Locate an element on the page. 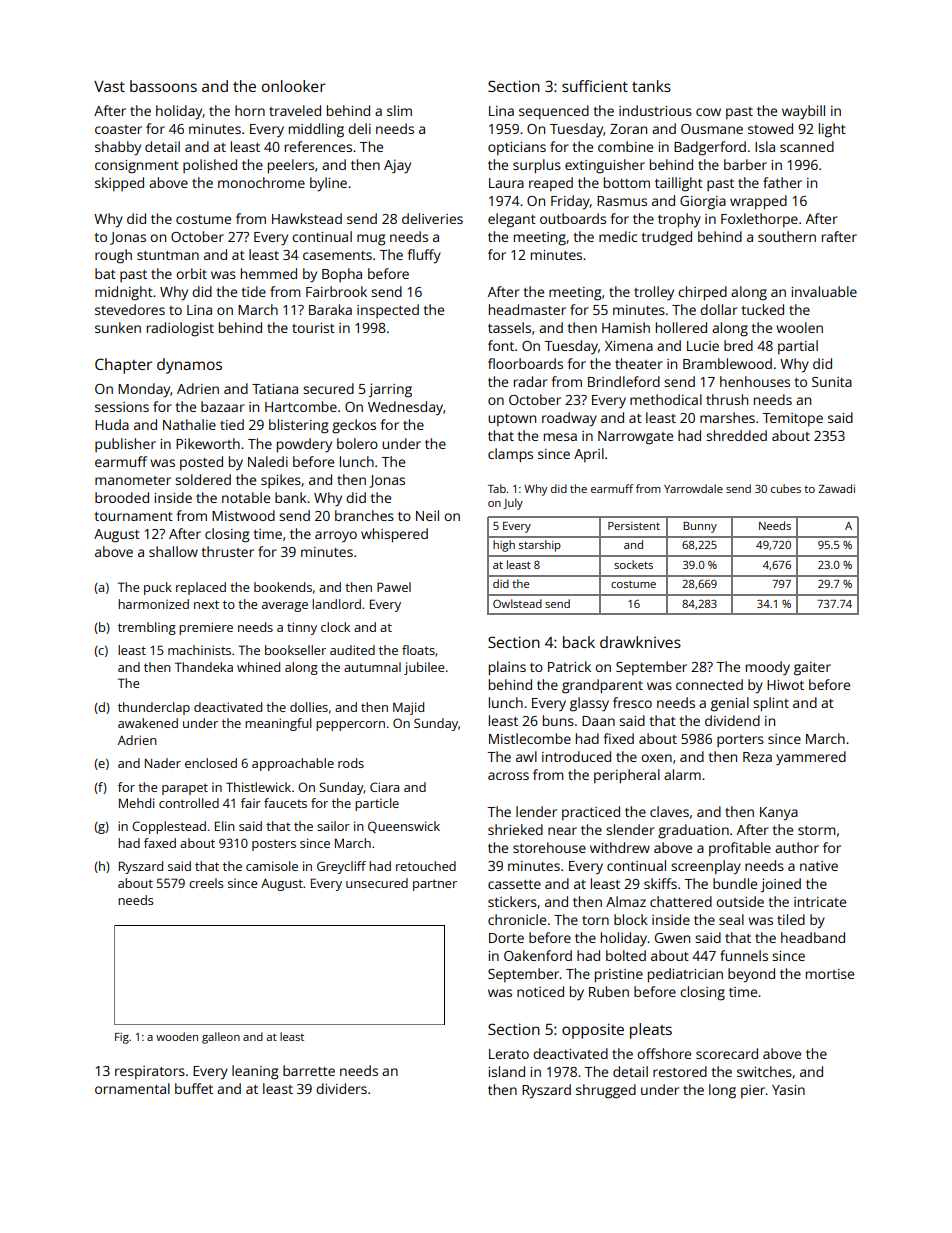  waybill is located at coordinates (803, 112).
